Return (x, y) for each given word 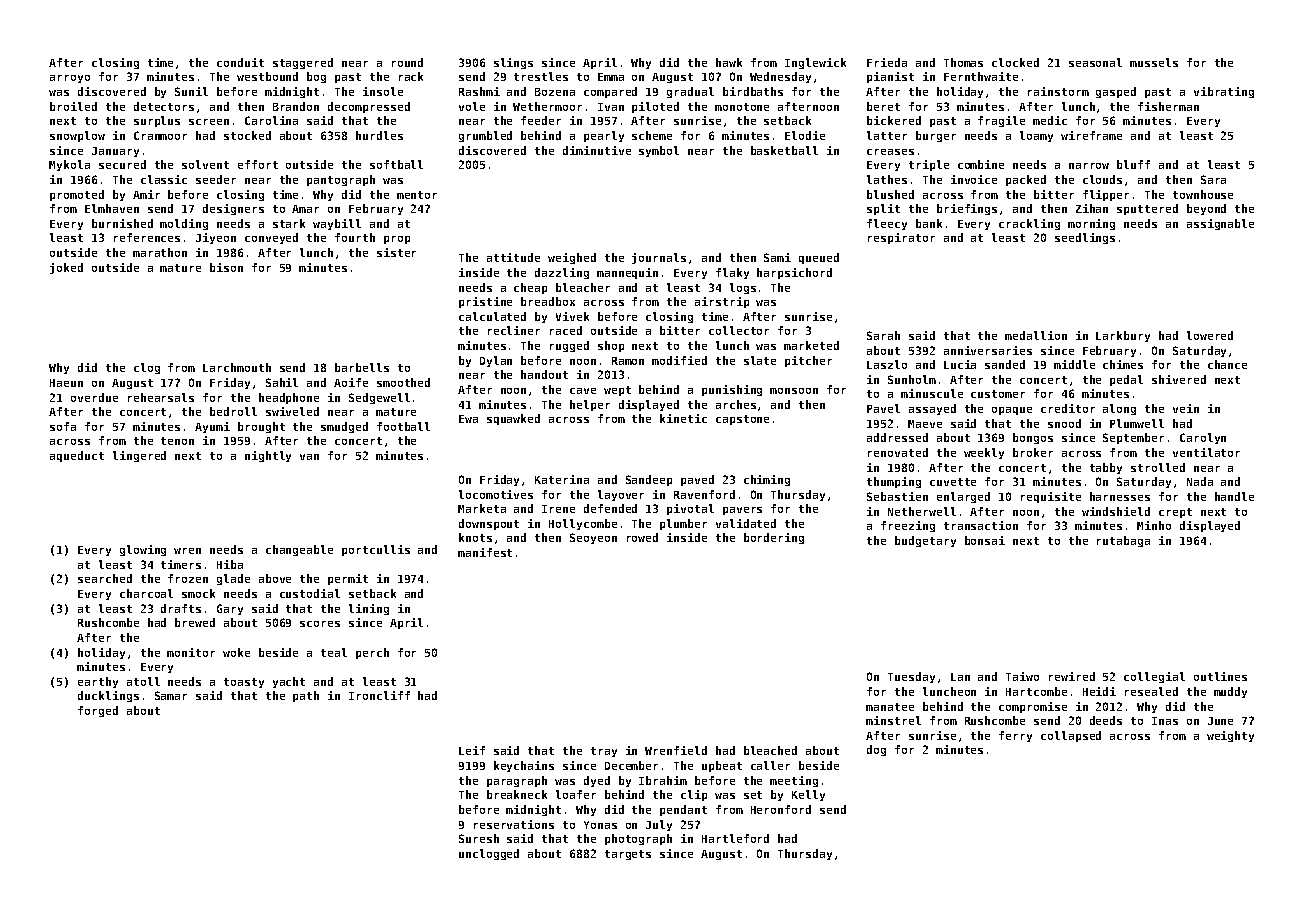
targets (628, 855)
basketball (784, 150)
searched (105, 578)
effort (258, 164)
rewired (1072, 676)
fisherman (1168, 106)
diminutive (597, 150)
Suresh (479, 838)
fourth (355, 237)
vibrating (1224, 92)
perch (372, 653)
